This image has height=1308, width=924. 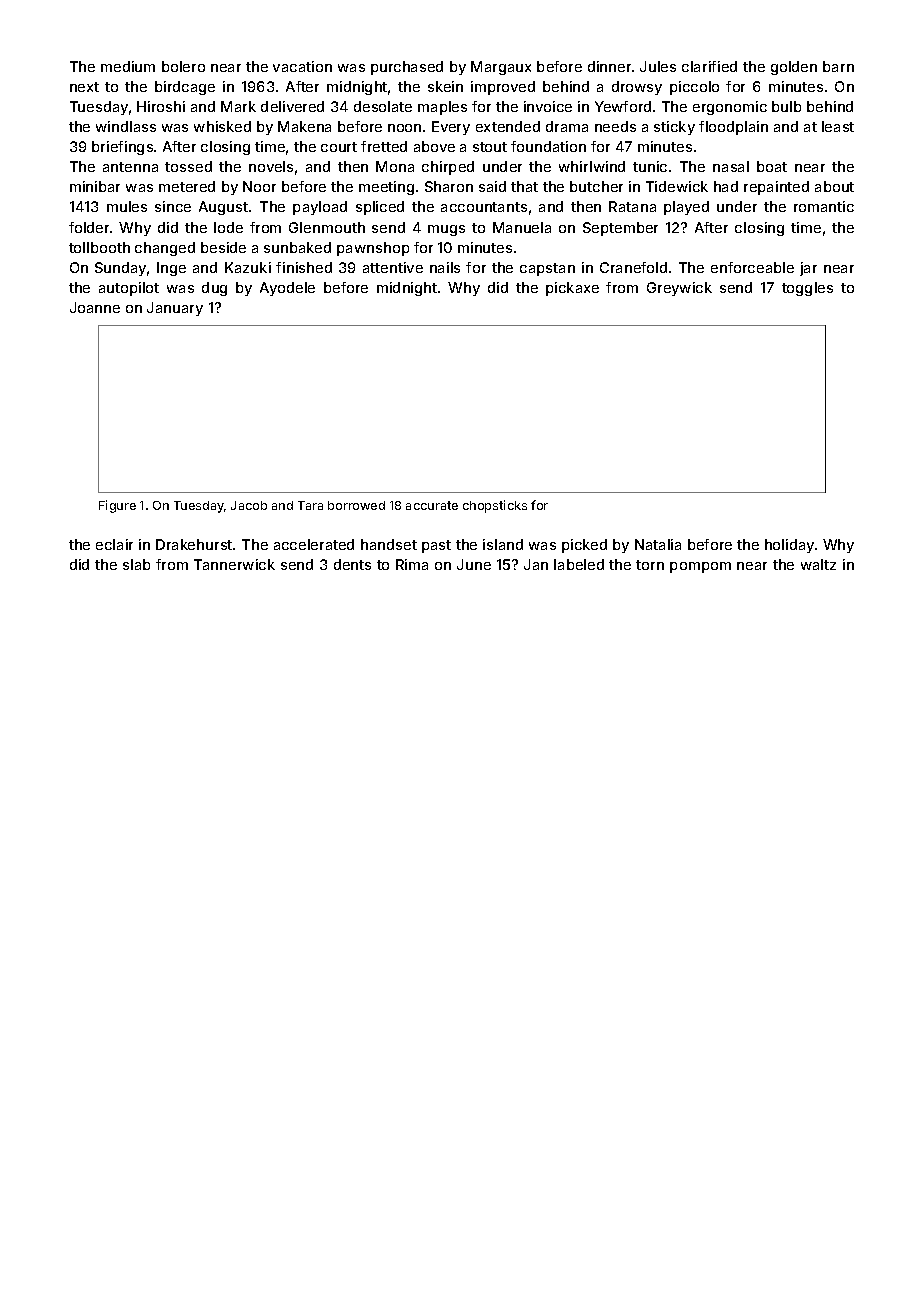 What do you see at coordinates (794, 68) in the image?
I see `golden` at bounding box center [794, 68].
